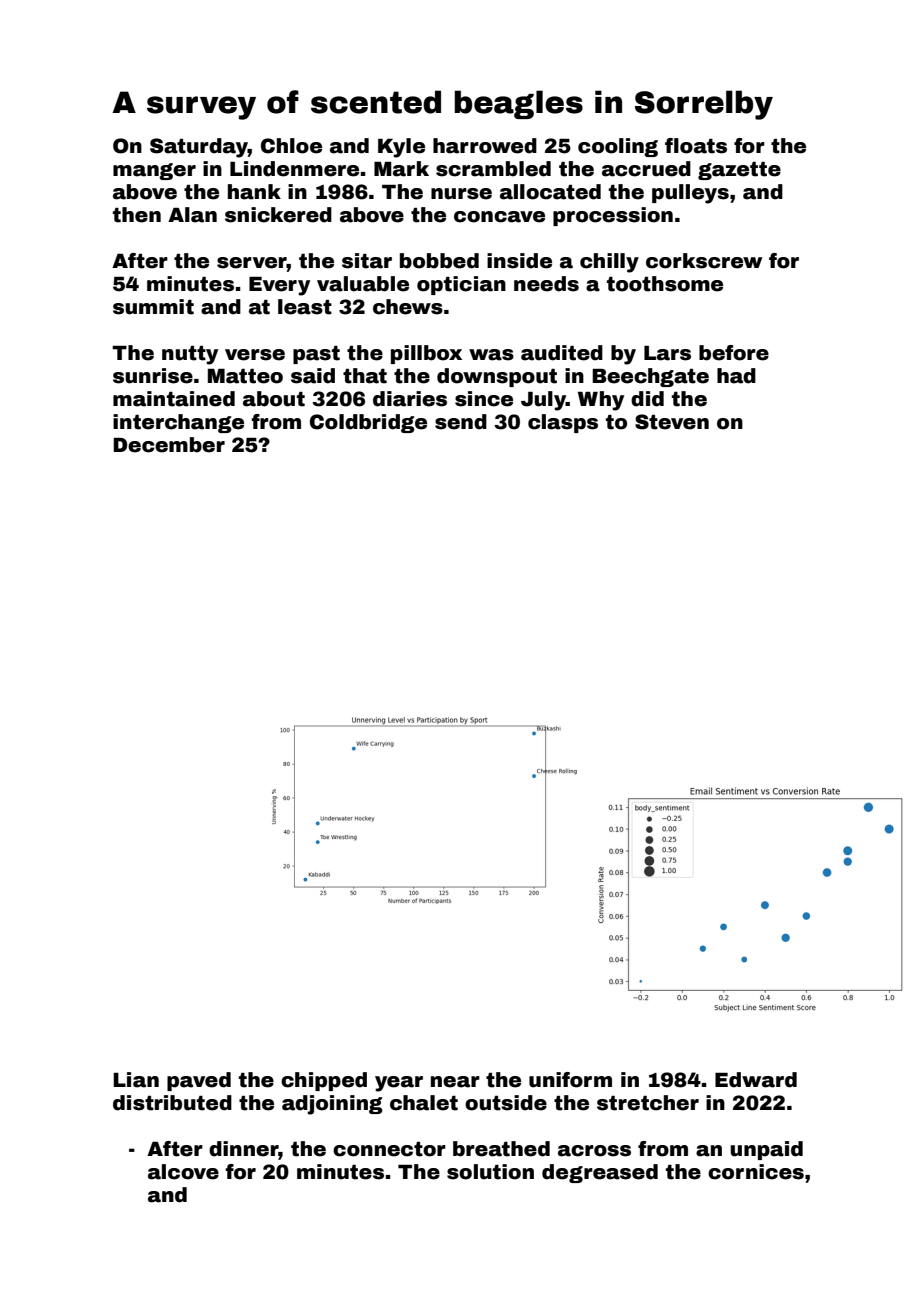 The width and height of the screenshot is (924, 1308). Describe the element at coordinates (178, 423) in the screenshot. I see `interchange` at that location.
